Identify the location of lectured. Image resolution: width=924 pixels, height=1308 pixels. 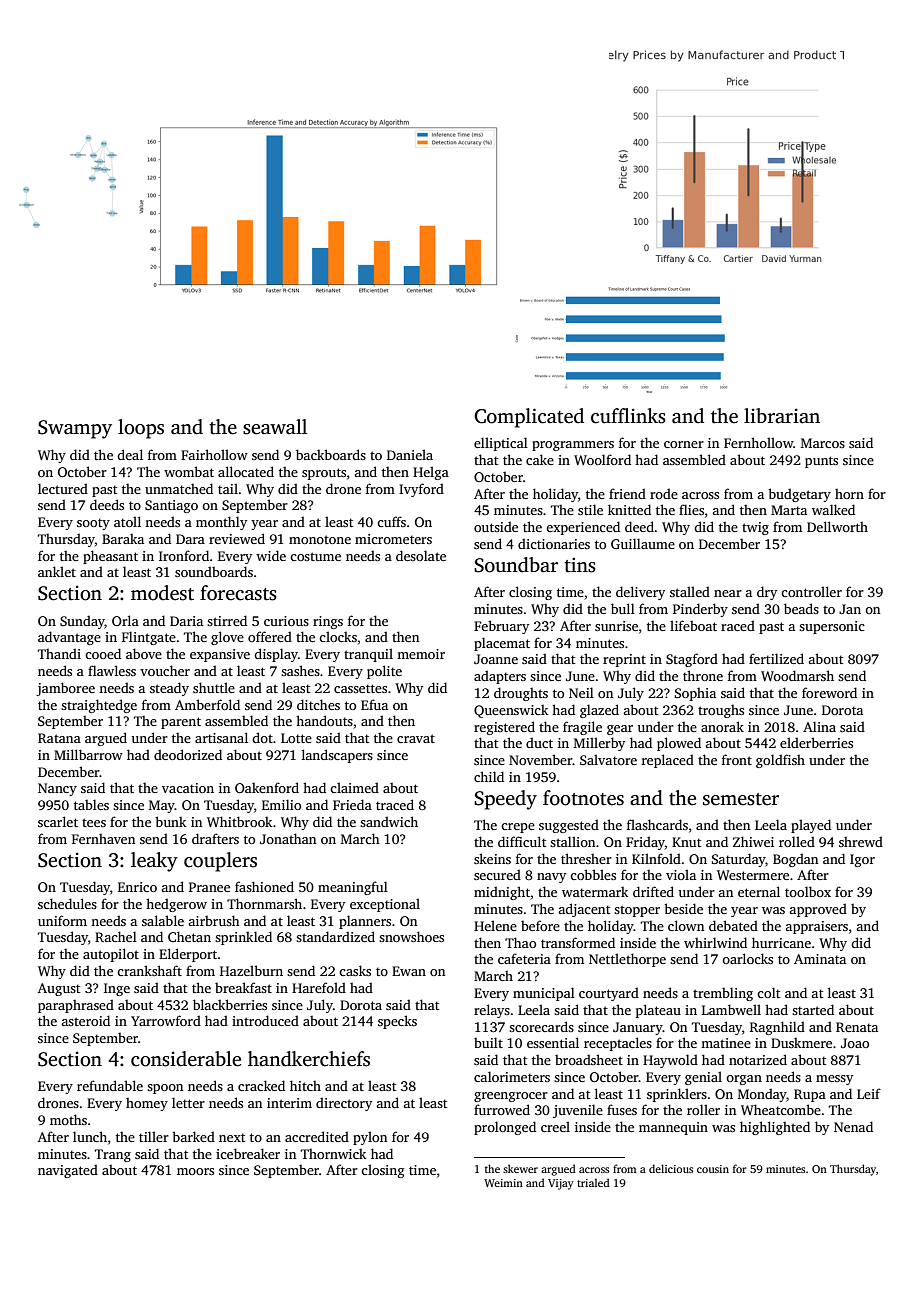
(63, 488).
